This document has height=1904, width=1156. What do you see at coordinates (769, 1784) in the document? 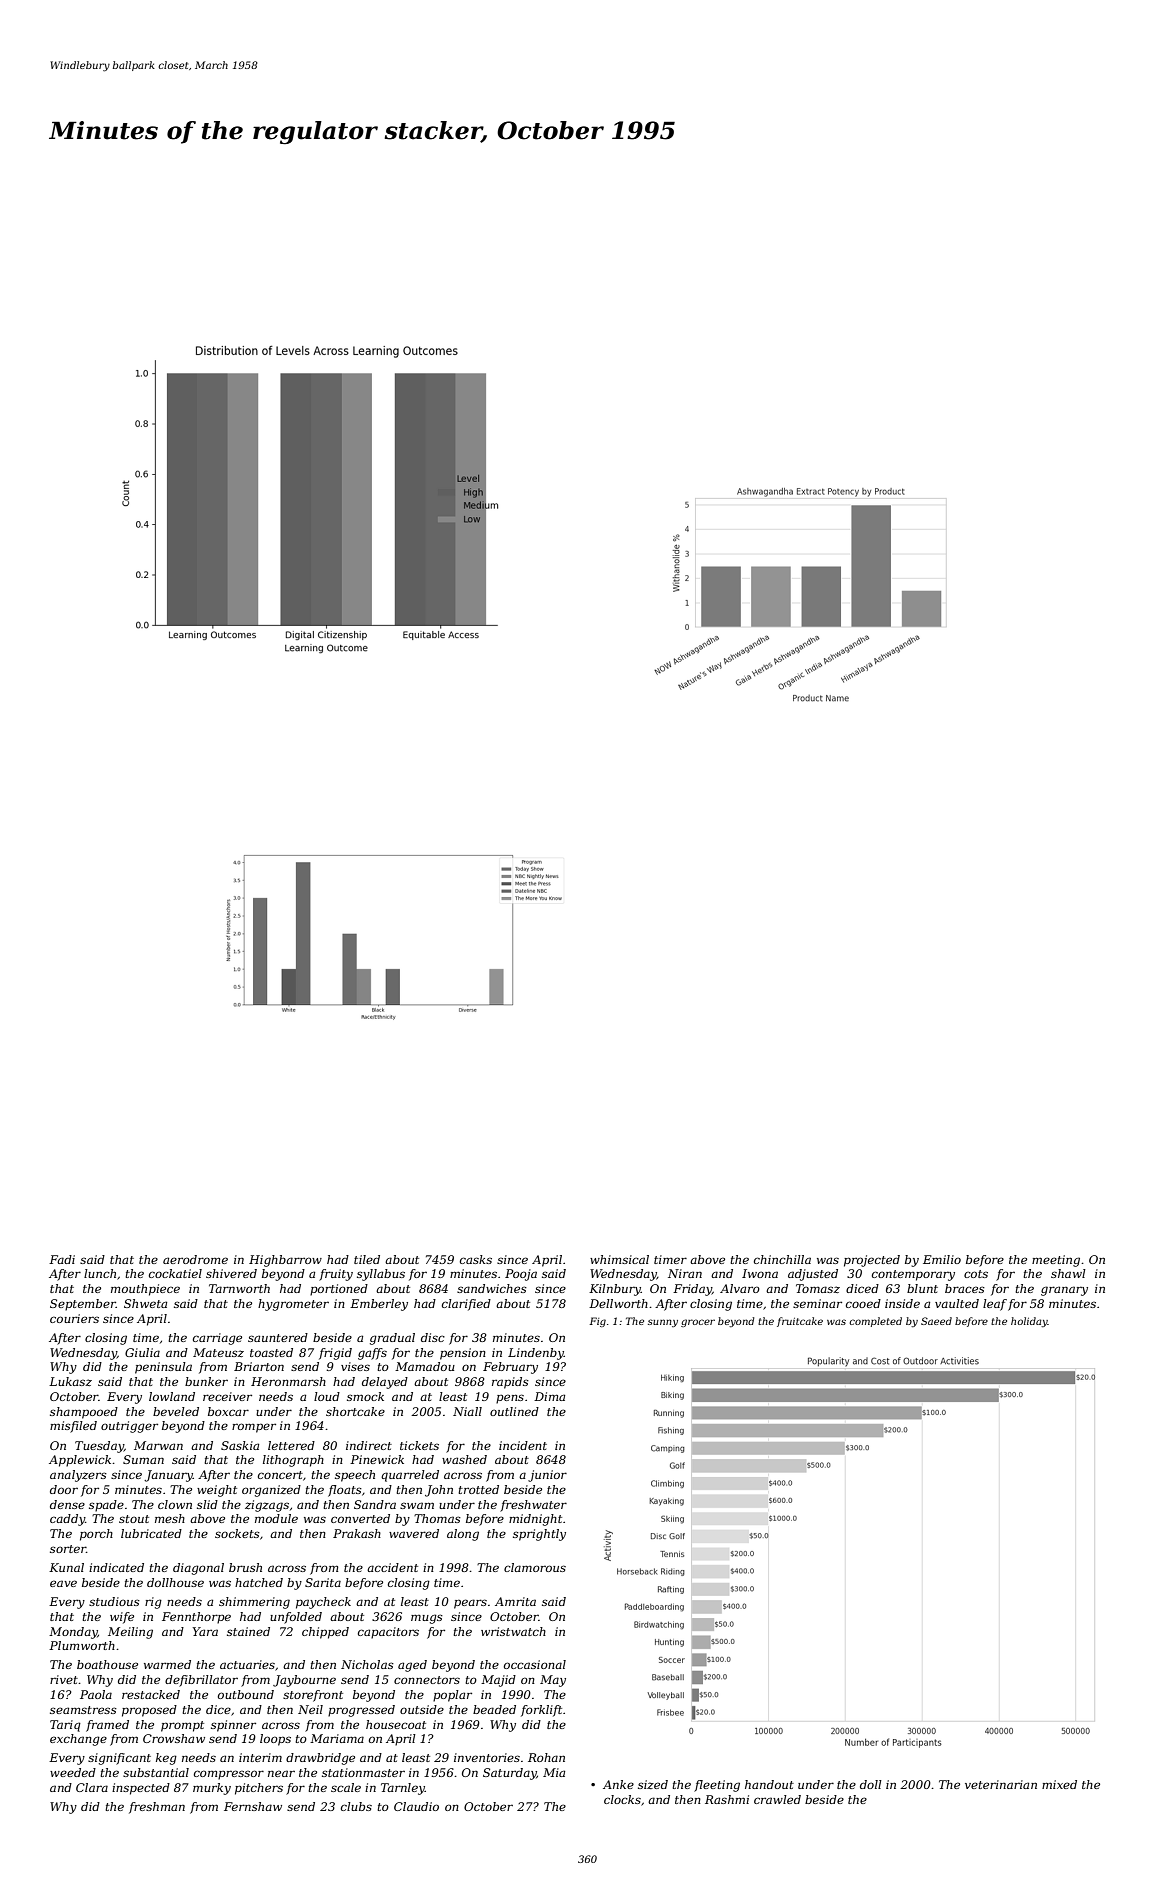
I see `handout` at bounding box center [769, 1784].
